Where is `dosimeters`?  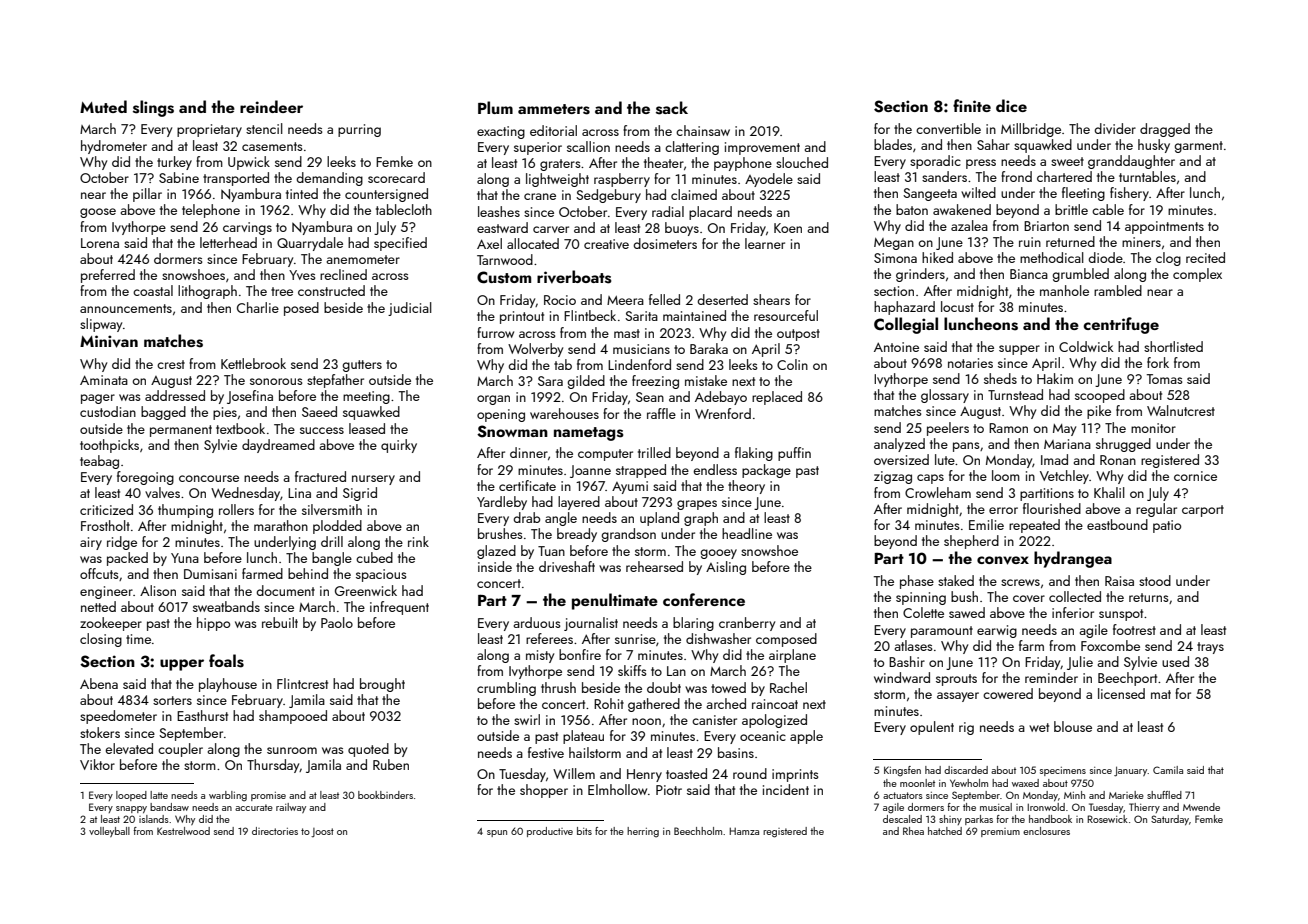
dosimeters is located at coordinates (665, 243).
